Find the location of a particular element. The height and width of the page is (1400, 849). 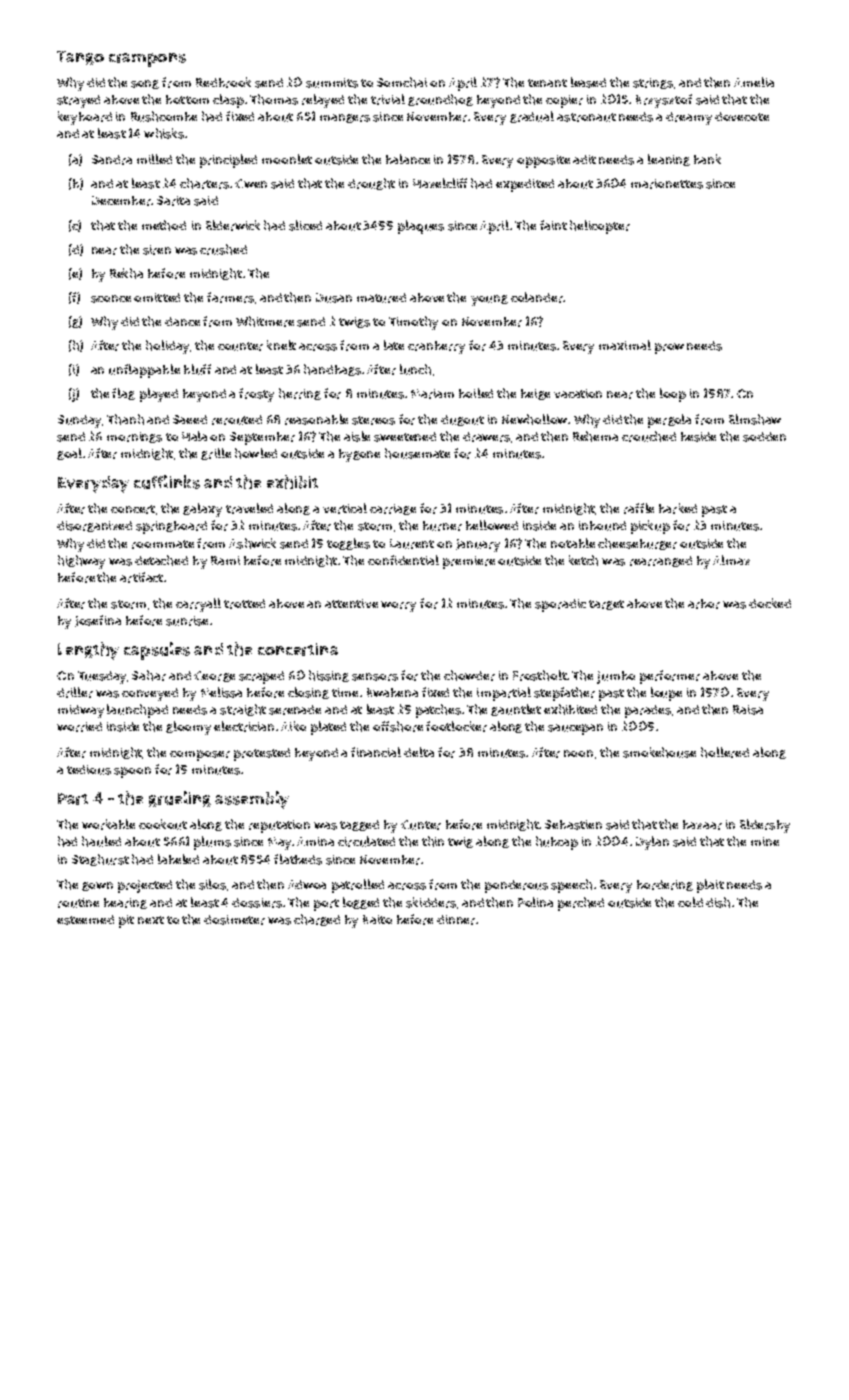

boiled is located at coordinates (476, 393).
